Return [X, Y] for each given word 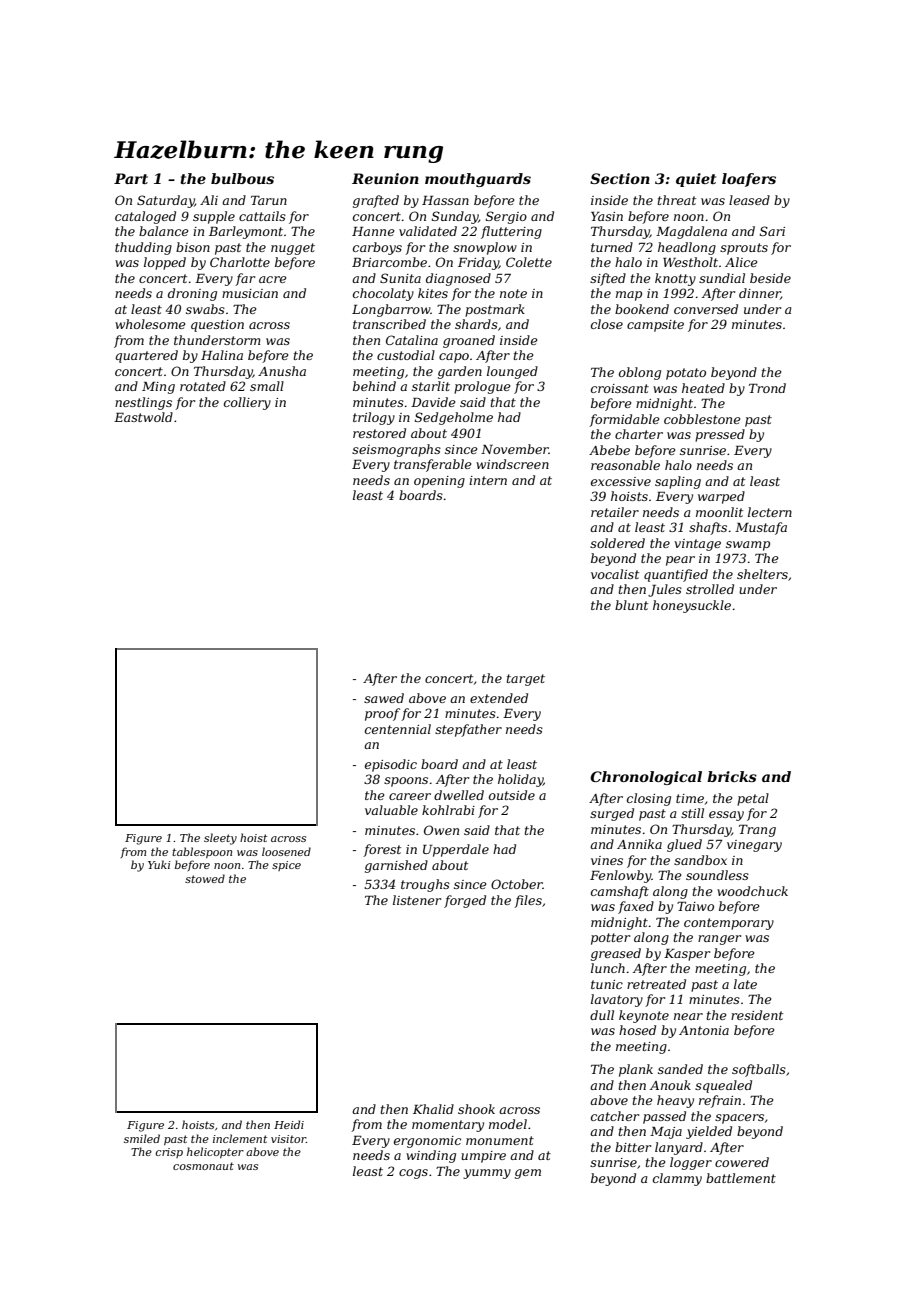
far [245, 279]
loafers [749, 180]
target [526, 680]
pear [680, 561]
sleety [220, 839]
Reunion [385, 178]
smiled [142, 1138]
